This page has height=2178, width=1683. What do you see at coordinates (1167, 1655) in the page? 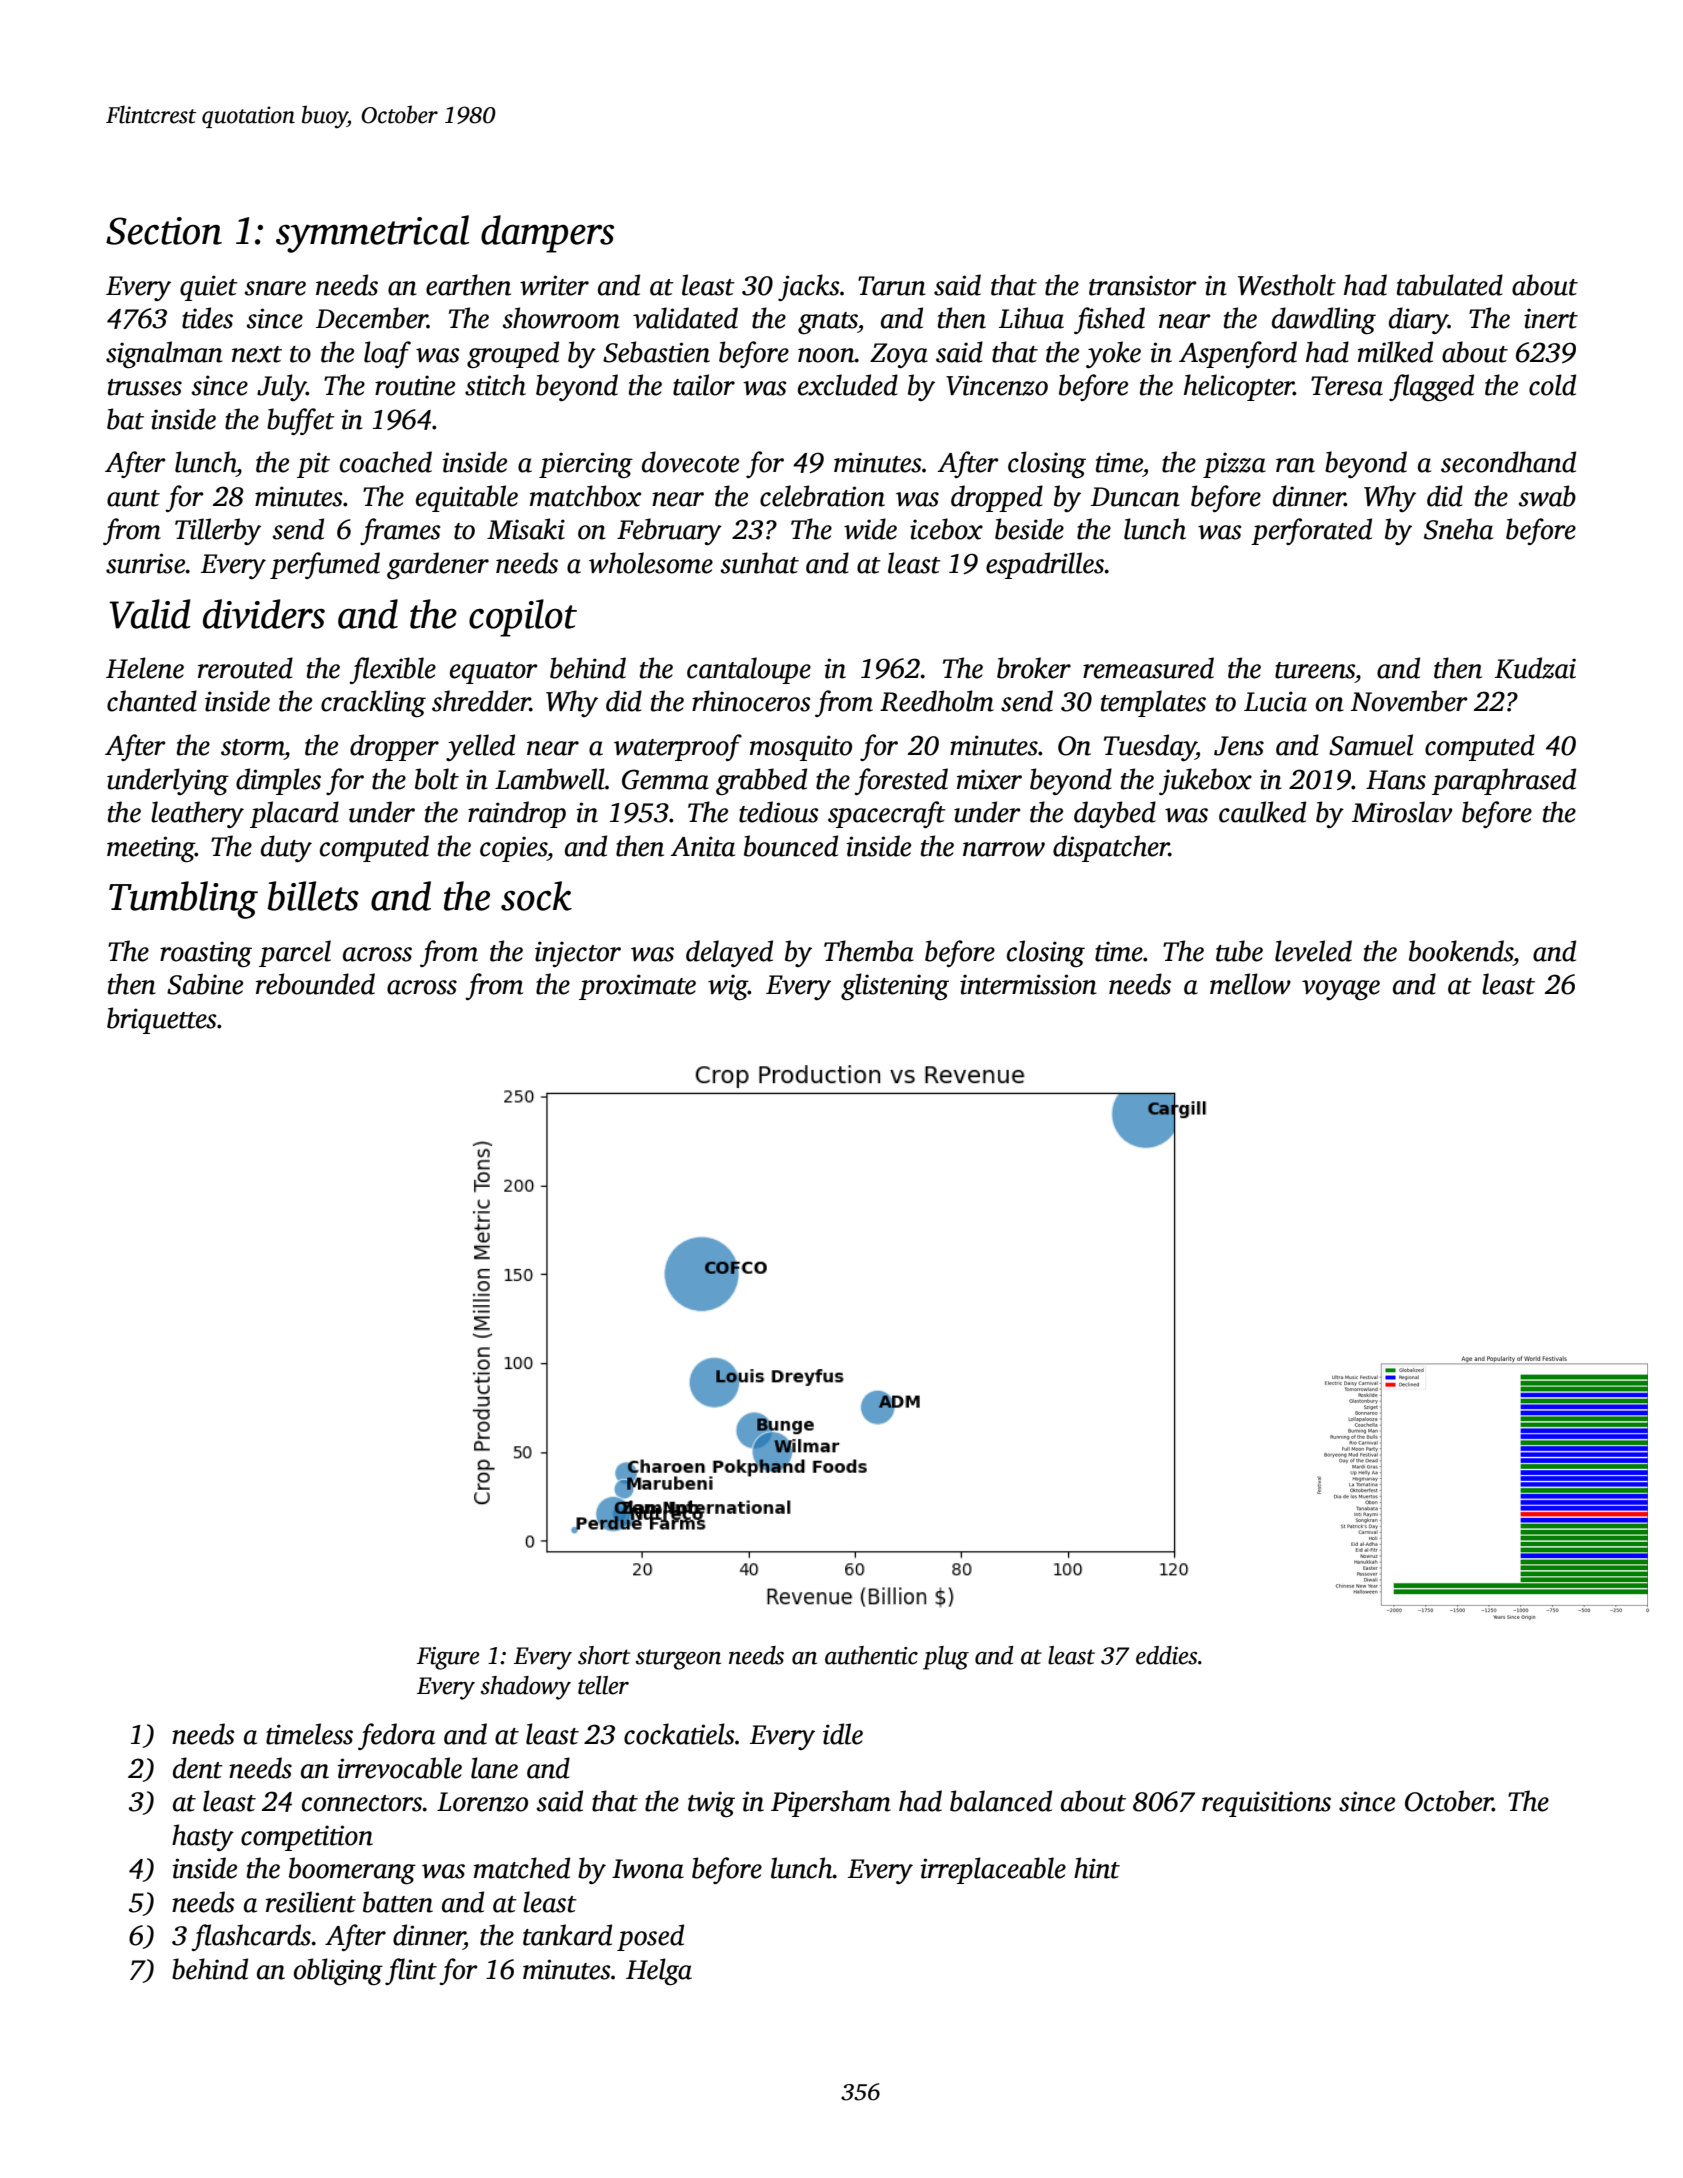
I see `eddies` at bounding box center [1167, 1655].
